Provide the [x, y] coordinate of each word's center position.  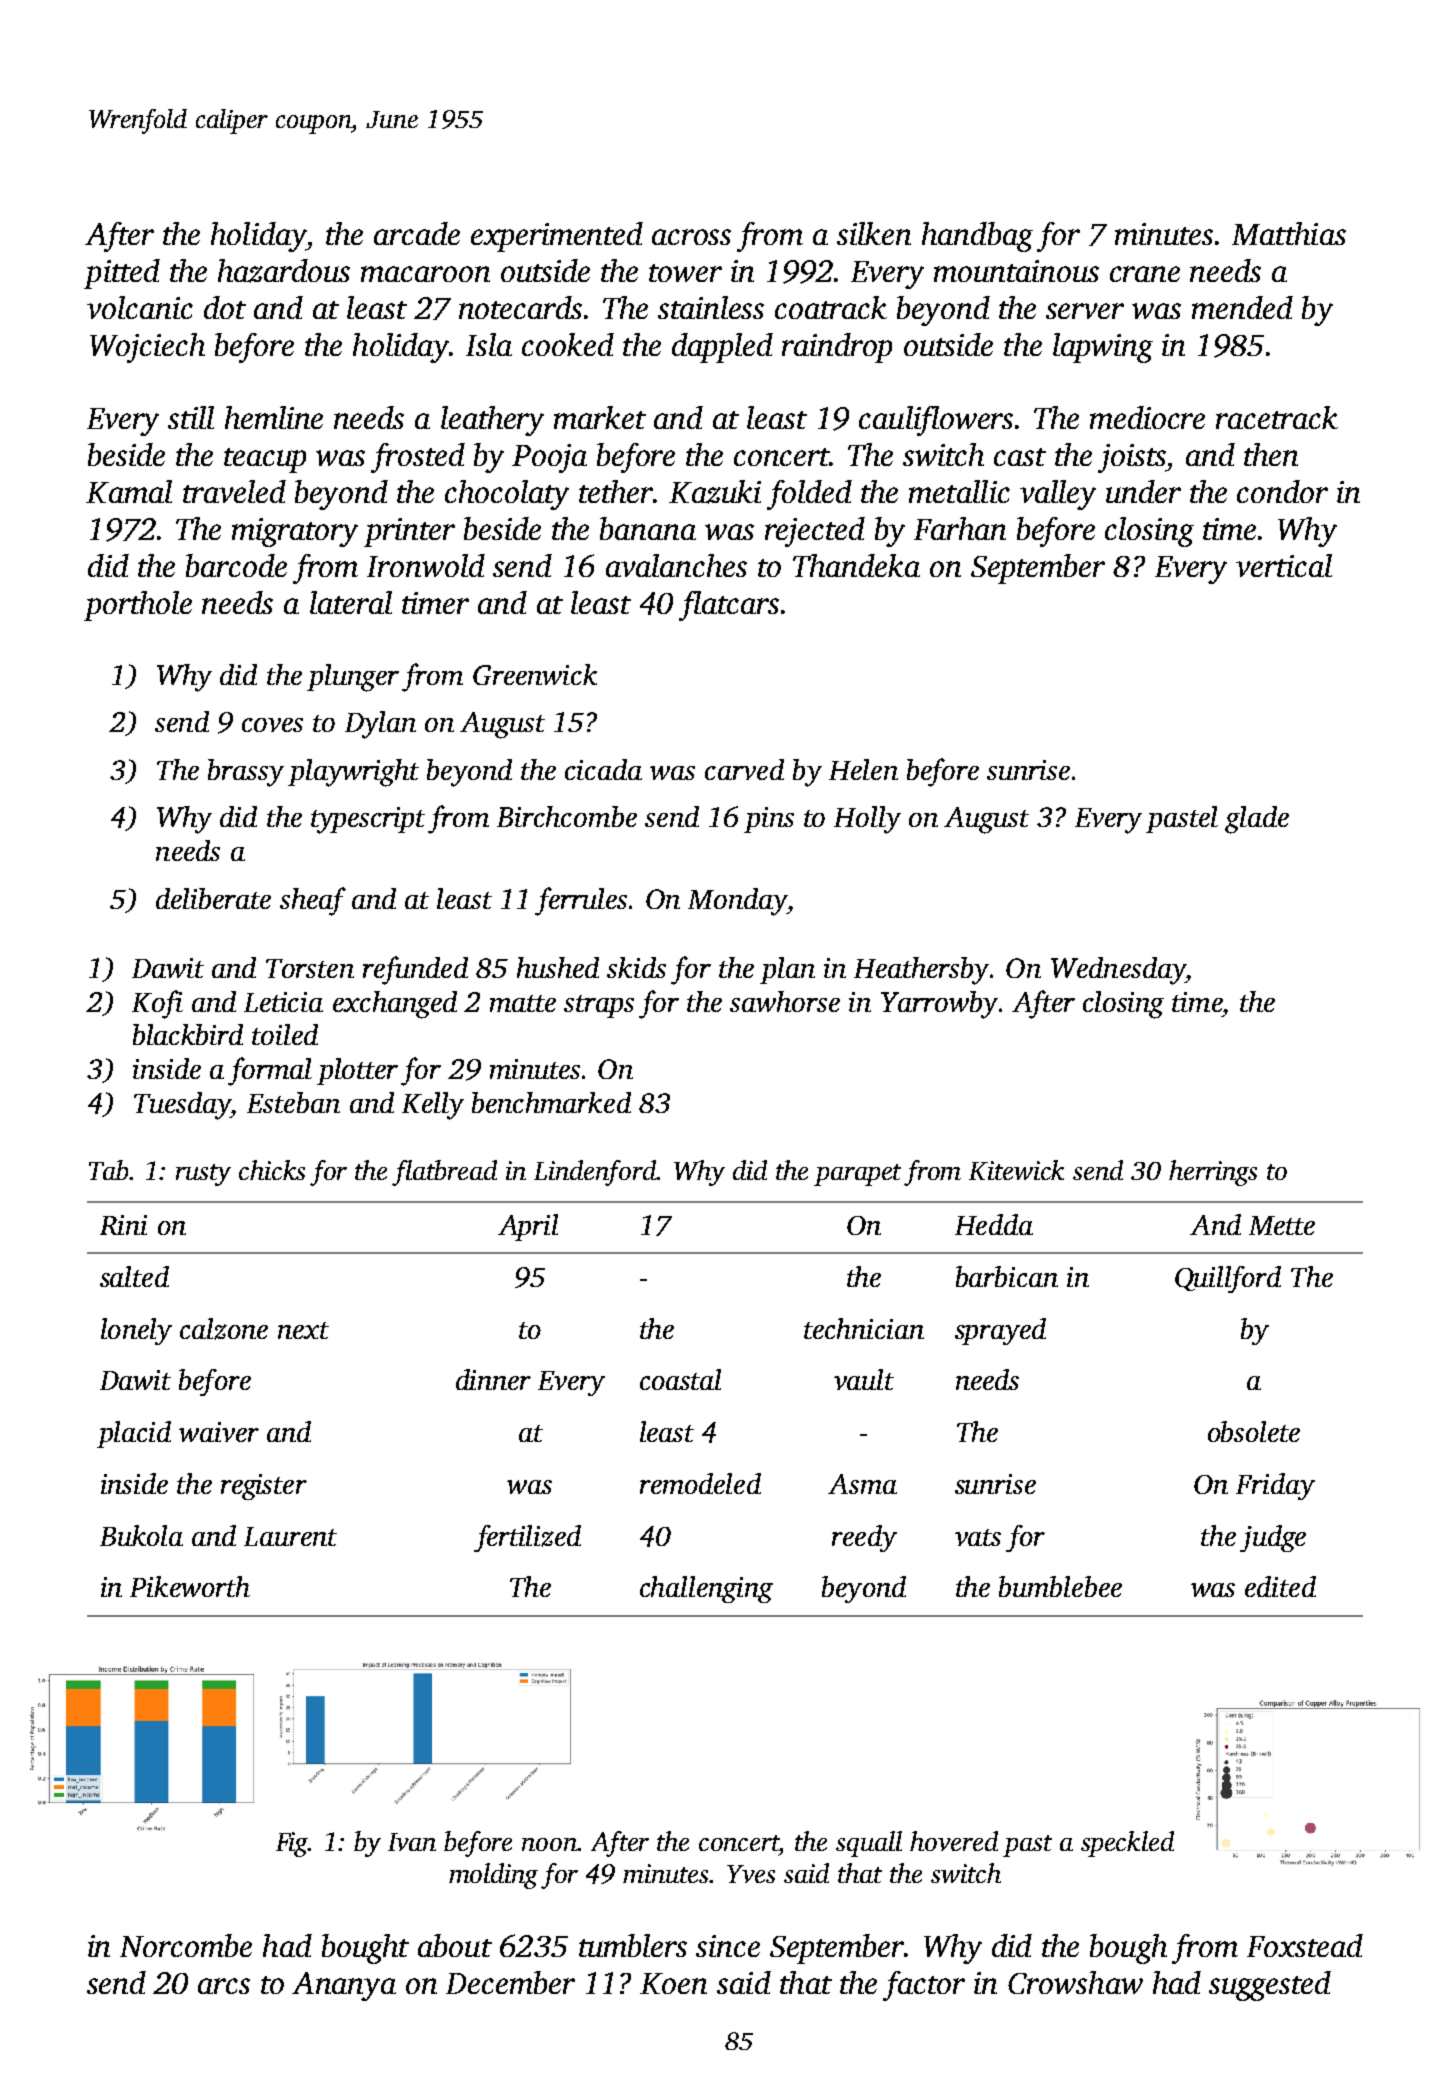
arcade [417, 233]
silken [874, 233]
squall [869, 1844]
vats [978, 1537]
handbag [977, 237]
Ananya [344, 1986]
